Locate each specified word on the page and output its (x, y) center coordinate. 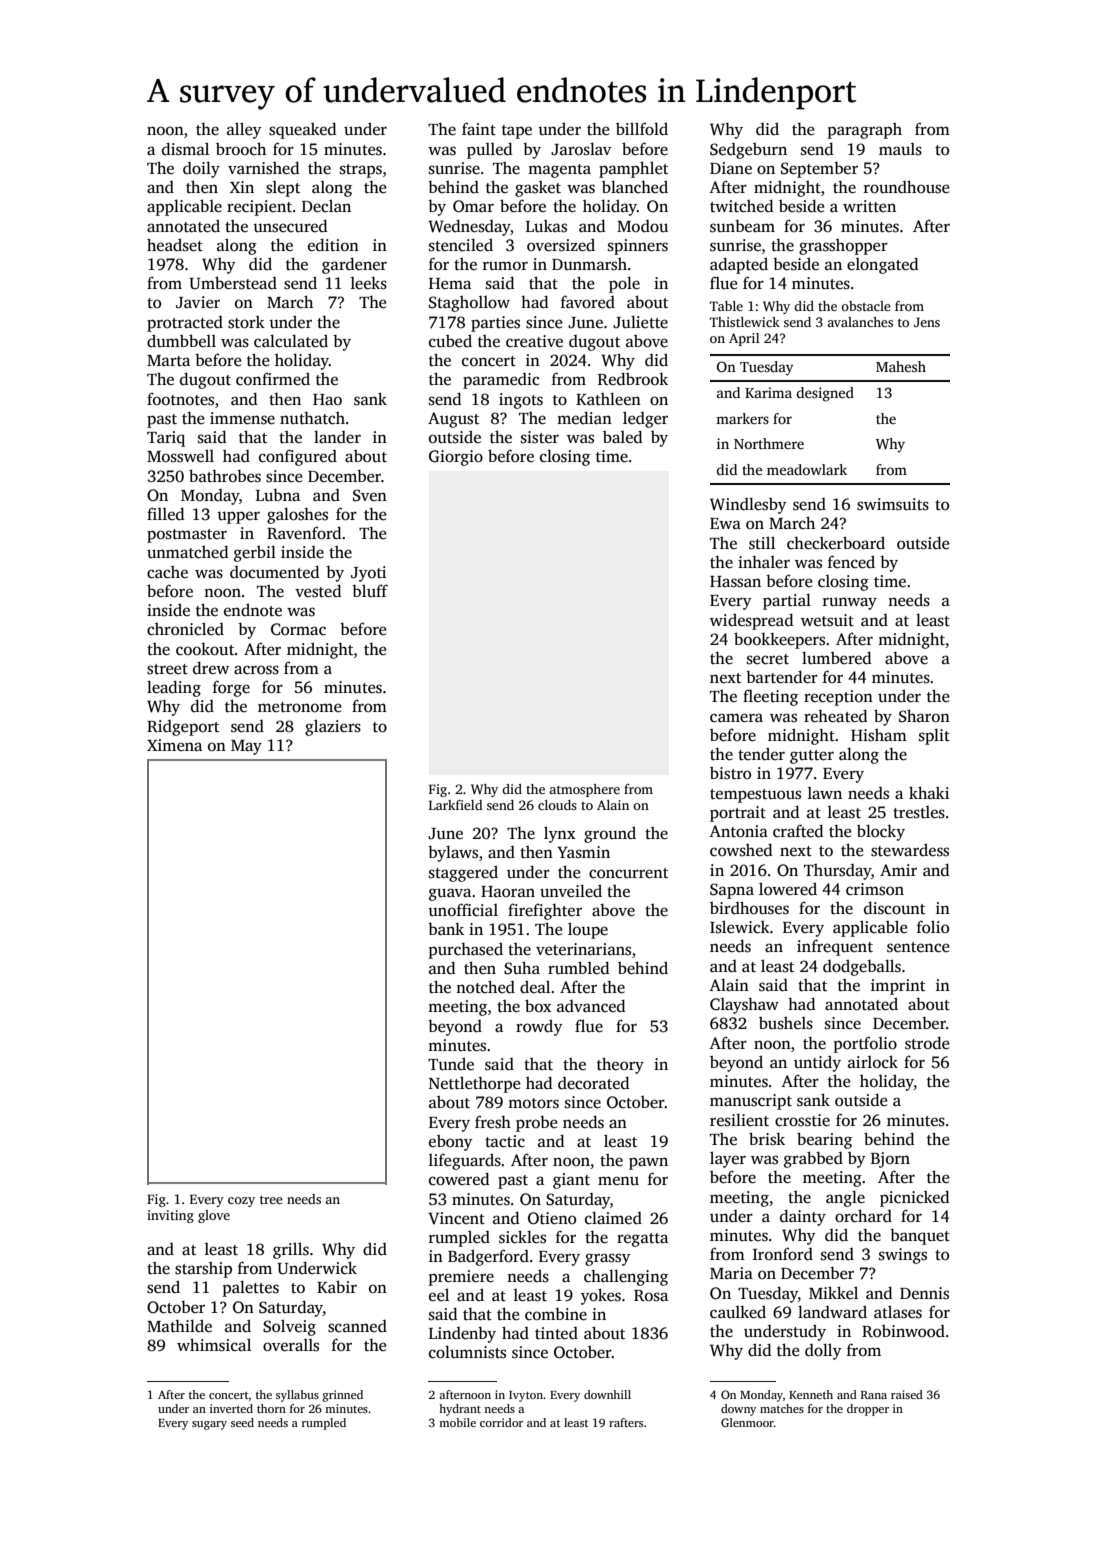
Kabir (337, 1286)
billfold (642, 129)
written (869, 206)
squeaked (302, 130)
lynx (559, 834)
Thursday (837, 872)
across (256, 670)
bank (446, 928)
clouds (557, 805)
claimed (613, 1218)
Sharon (924, 716)
